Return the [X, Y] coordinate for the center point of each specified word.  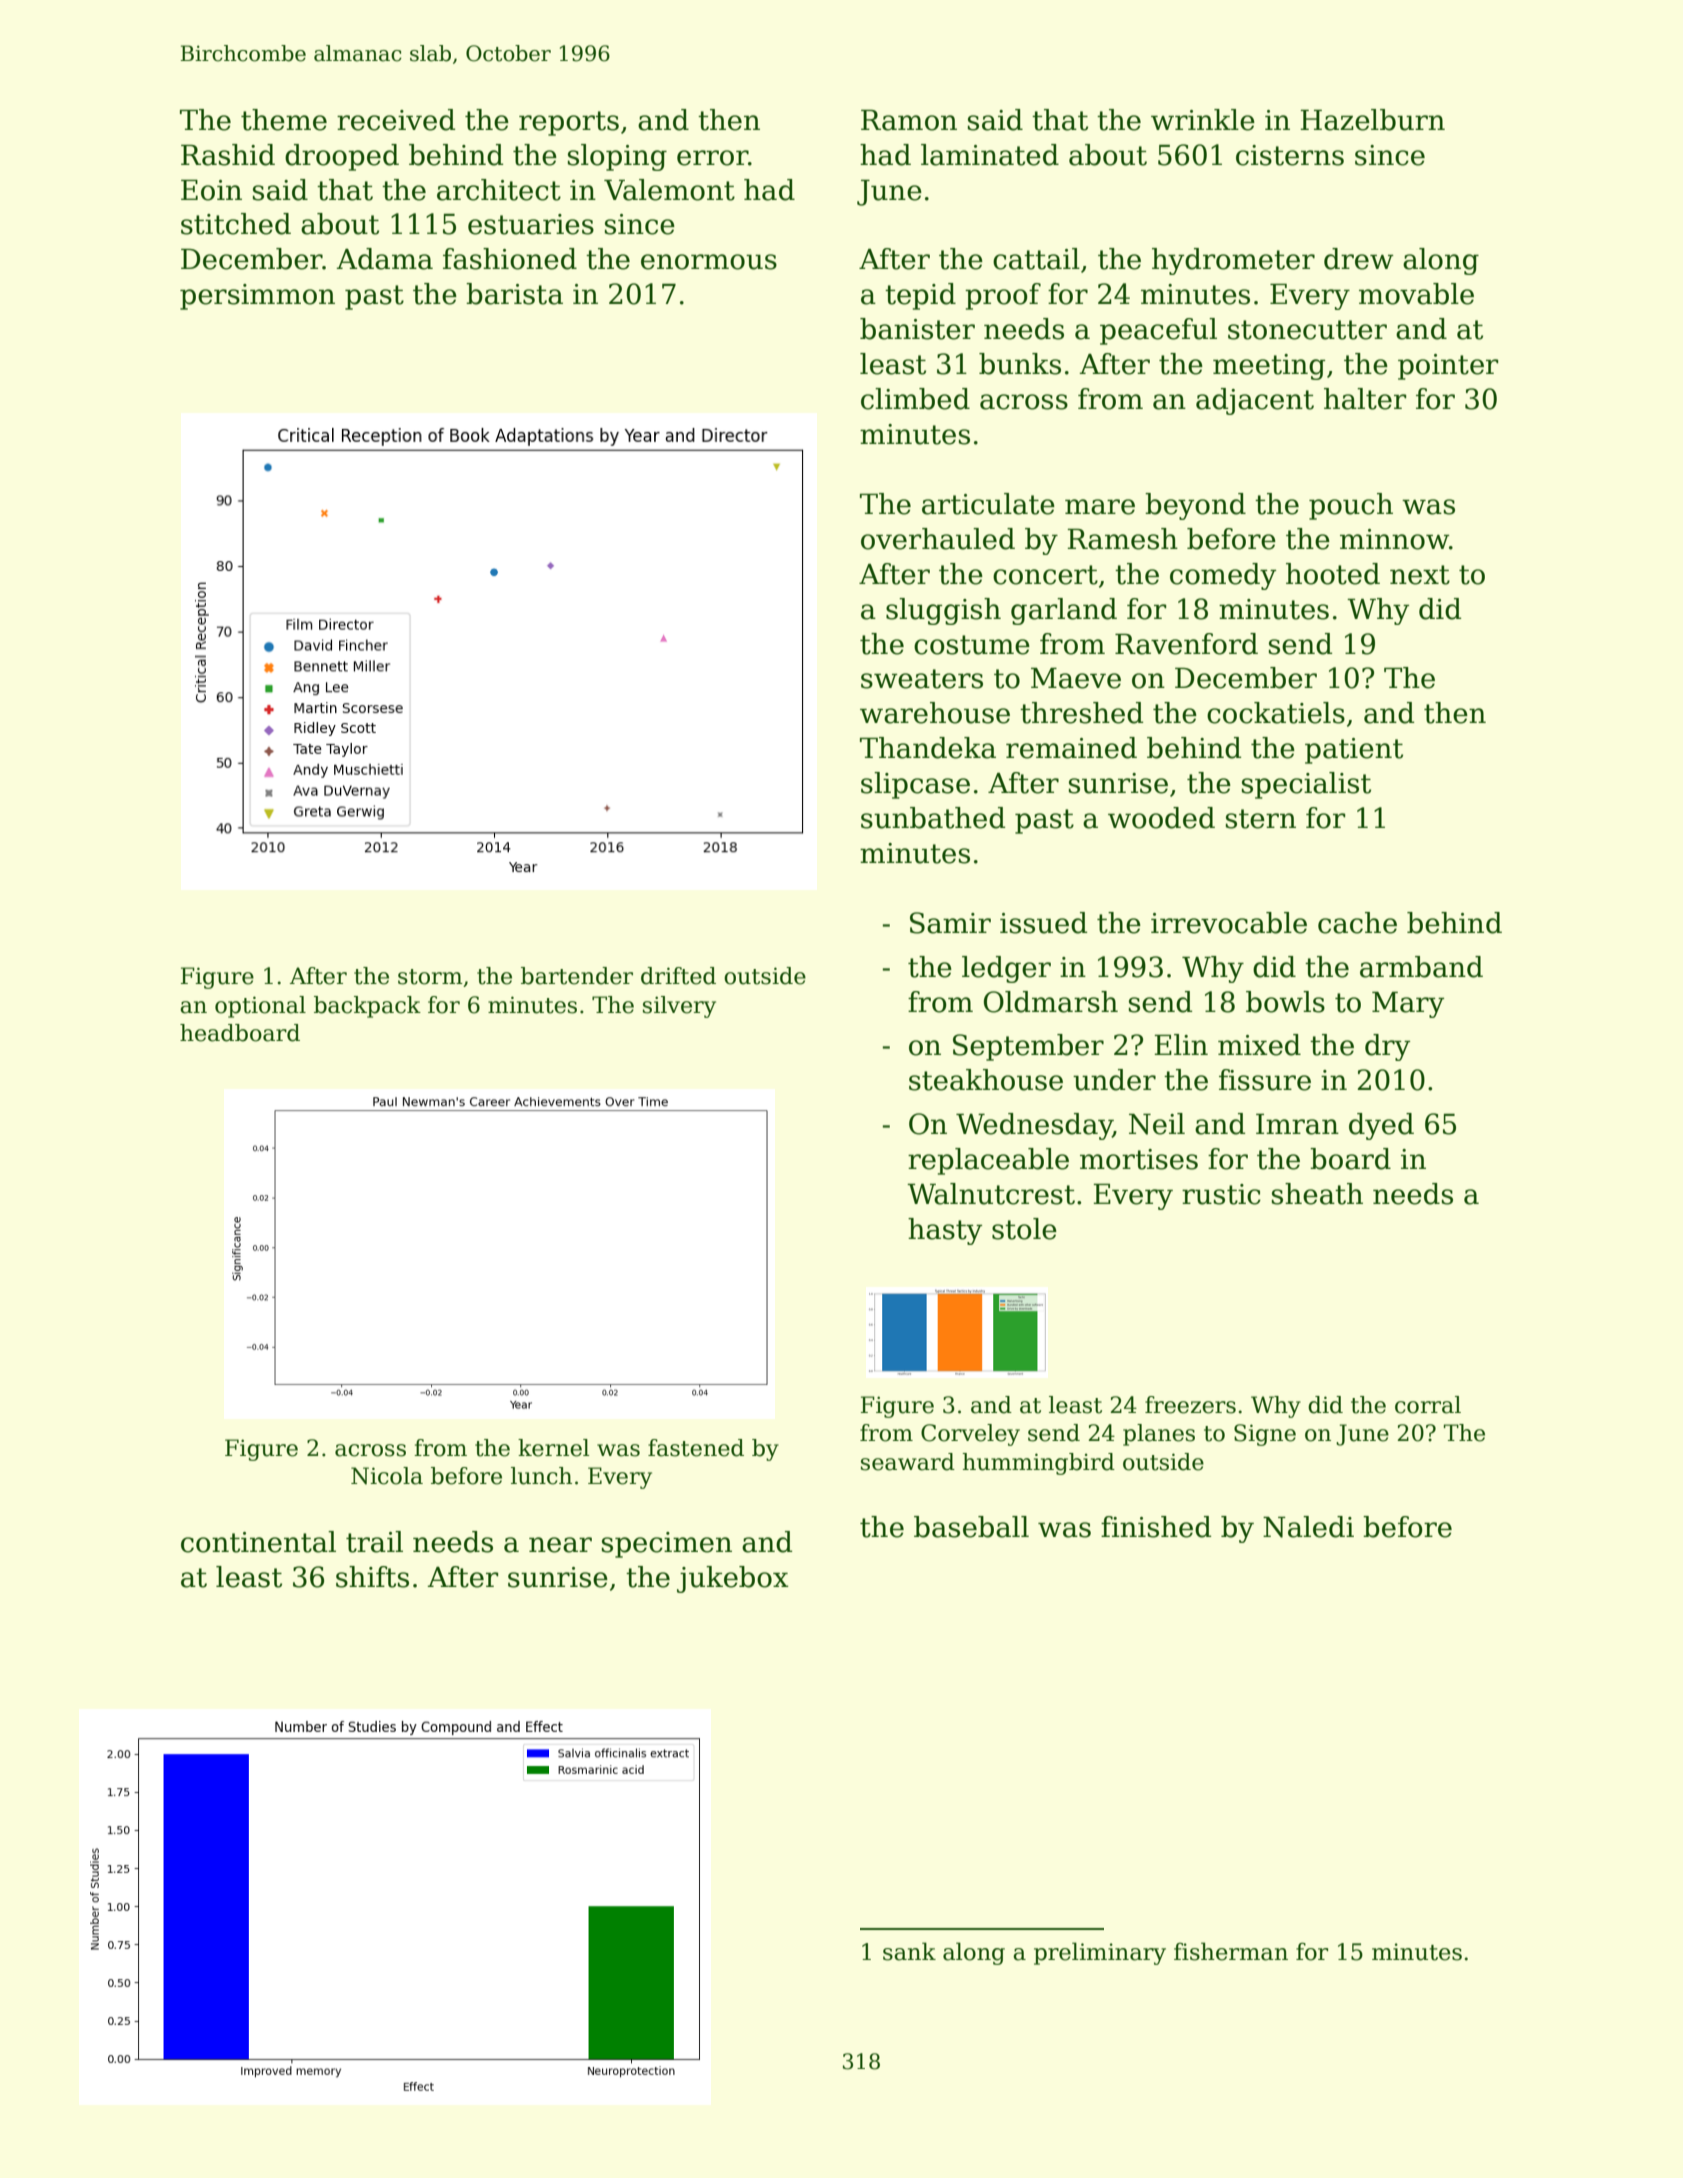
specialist [1306, 785]
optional [260, 1007]
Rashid [228, 155]
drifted [678, 976]
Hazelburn [1372, 120]
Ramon [909, 120]
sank [909, 1951]
